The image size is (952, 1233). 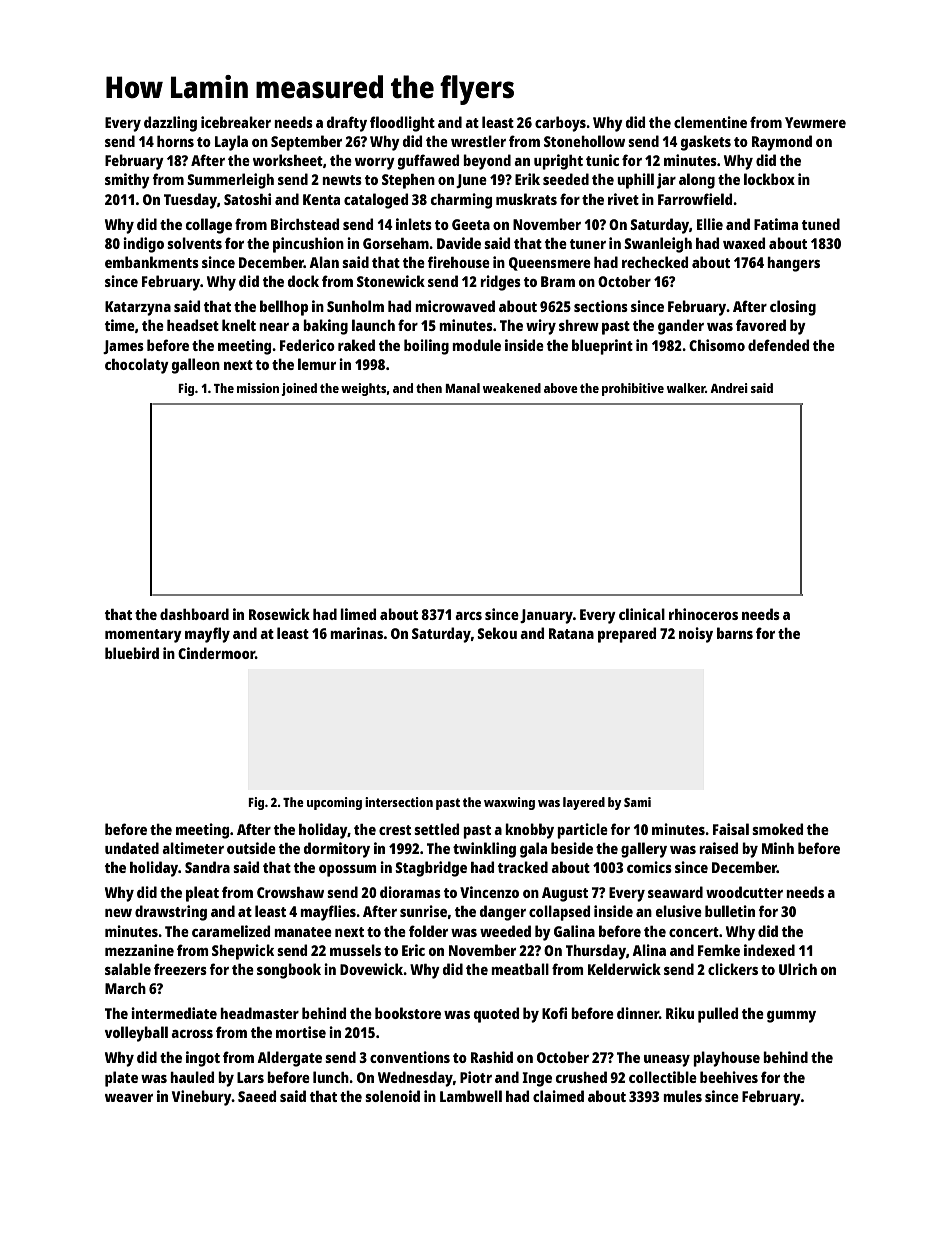 I want to click on Vinebury, so click(x=202, y=1098).
